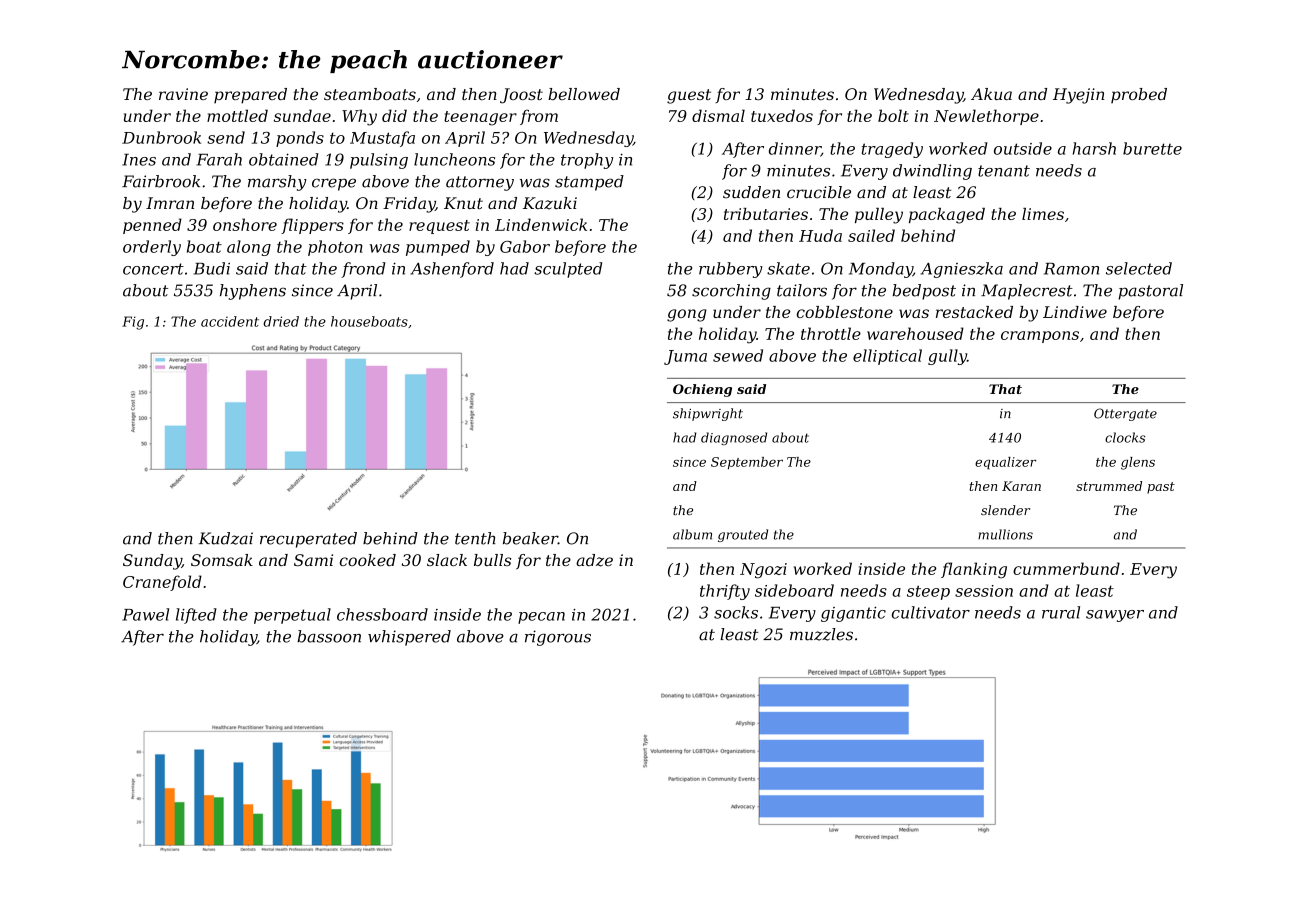  What do you see at coordinates (974, 570) in the image?
I see `flanking` at bounding box center [974, 570].
